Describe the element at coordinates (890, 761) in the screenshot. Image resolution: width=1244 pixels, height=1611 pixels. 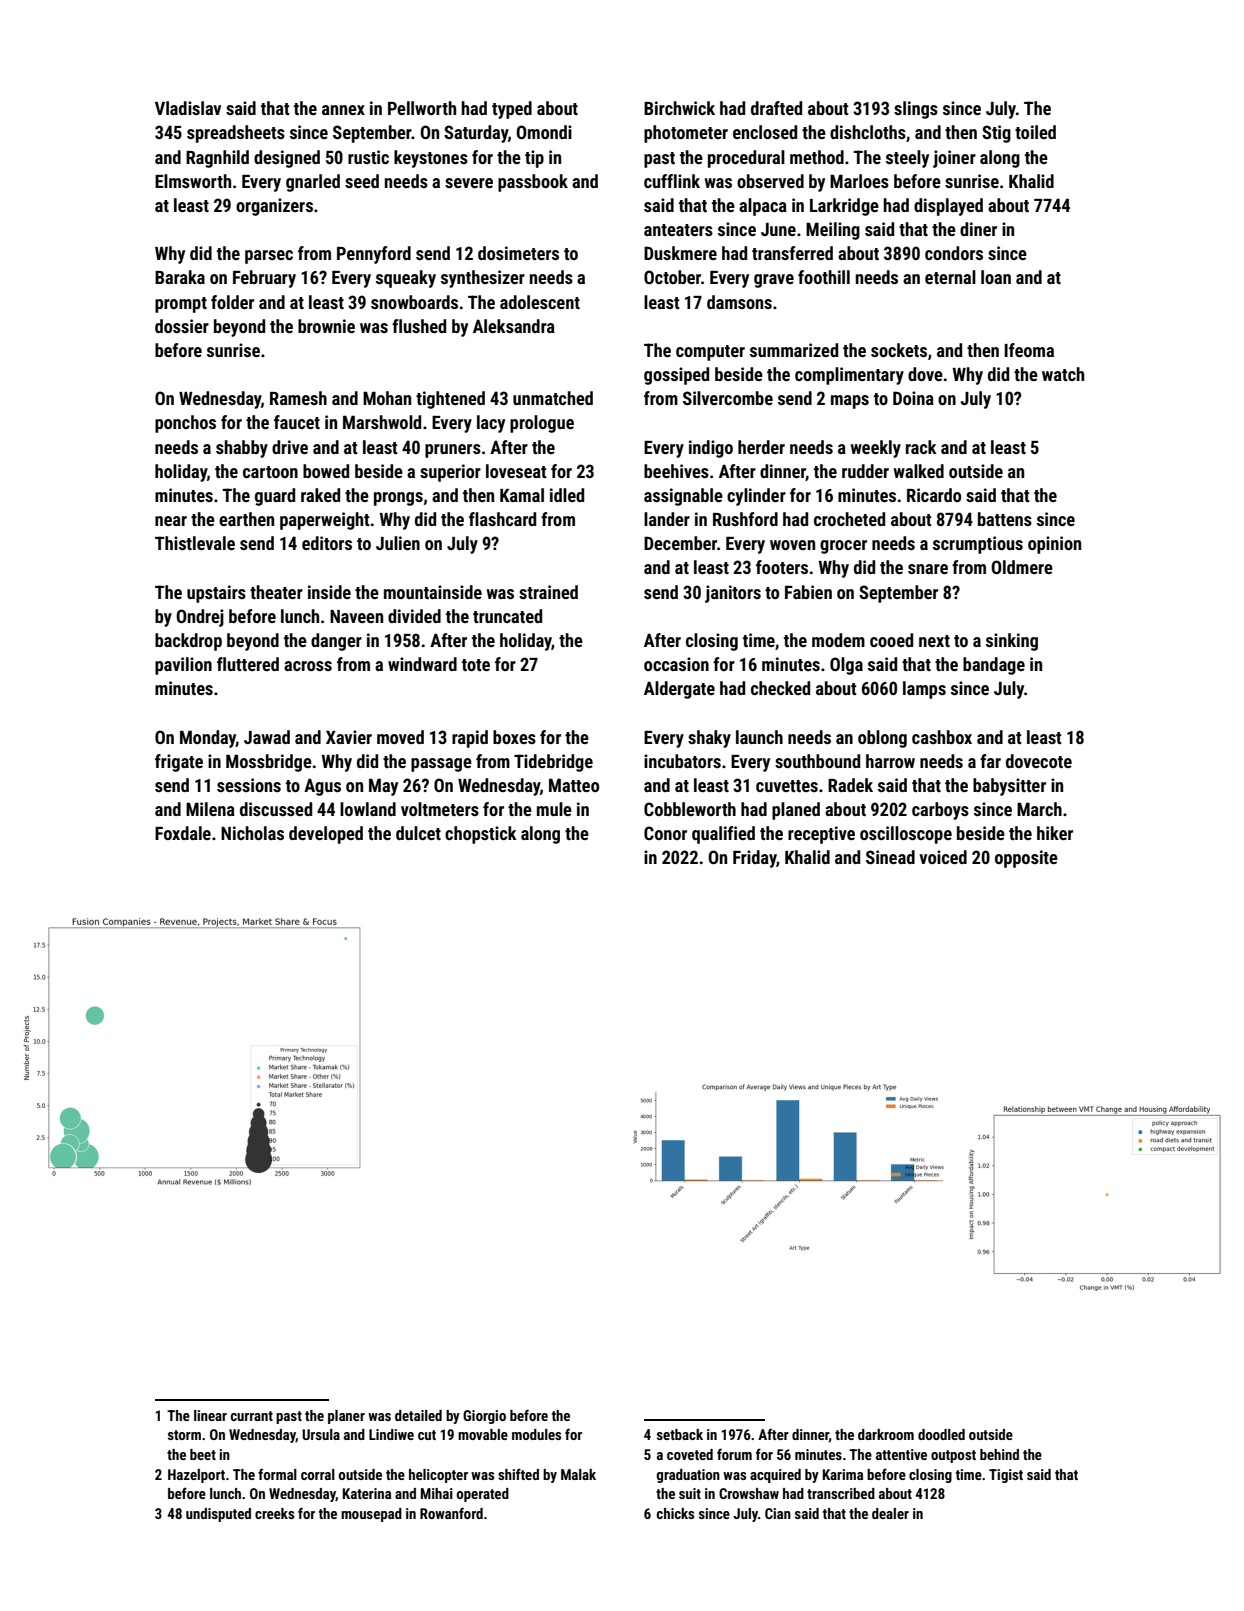
I see `harrow` at that location.
